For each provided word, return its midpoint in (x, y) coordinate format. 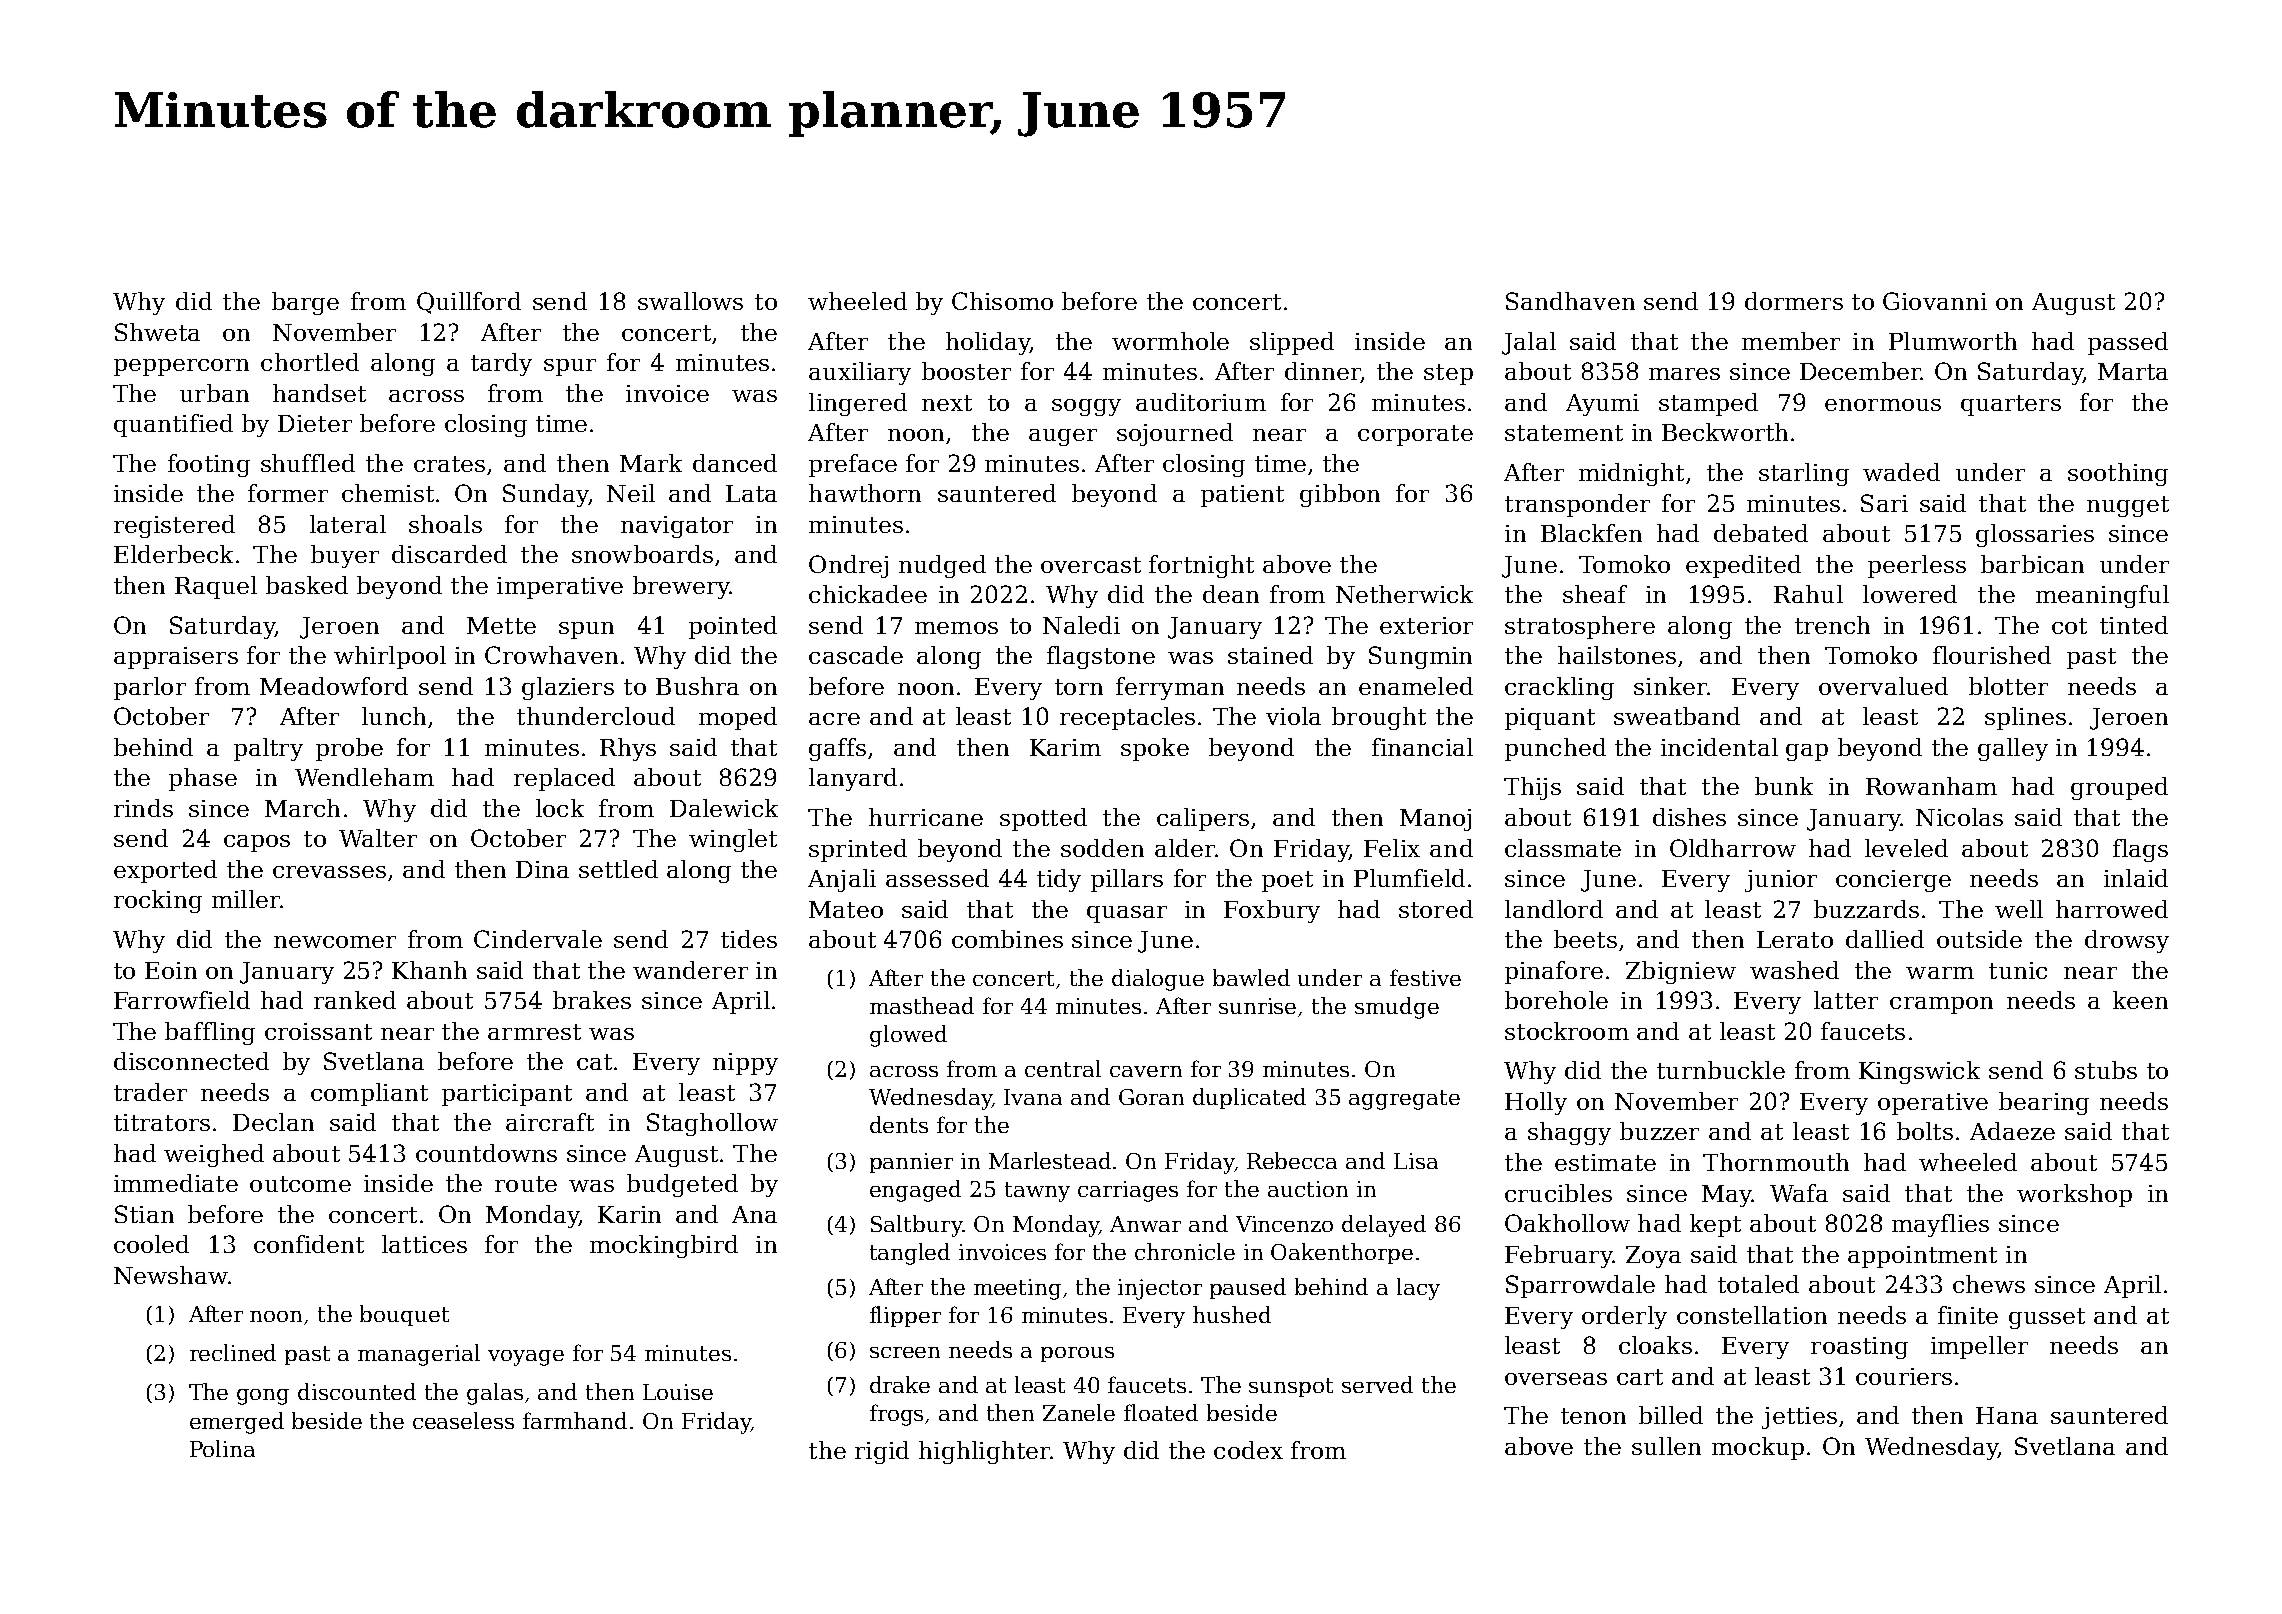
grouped (2119, 788)
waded (1901, 472)
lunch (394, 716)
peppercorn (181, 367)
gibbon (1340, 495)
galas (495, 1394)
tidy (1059, 880)
